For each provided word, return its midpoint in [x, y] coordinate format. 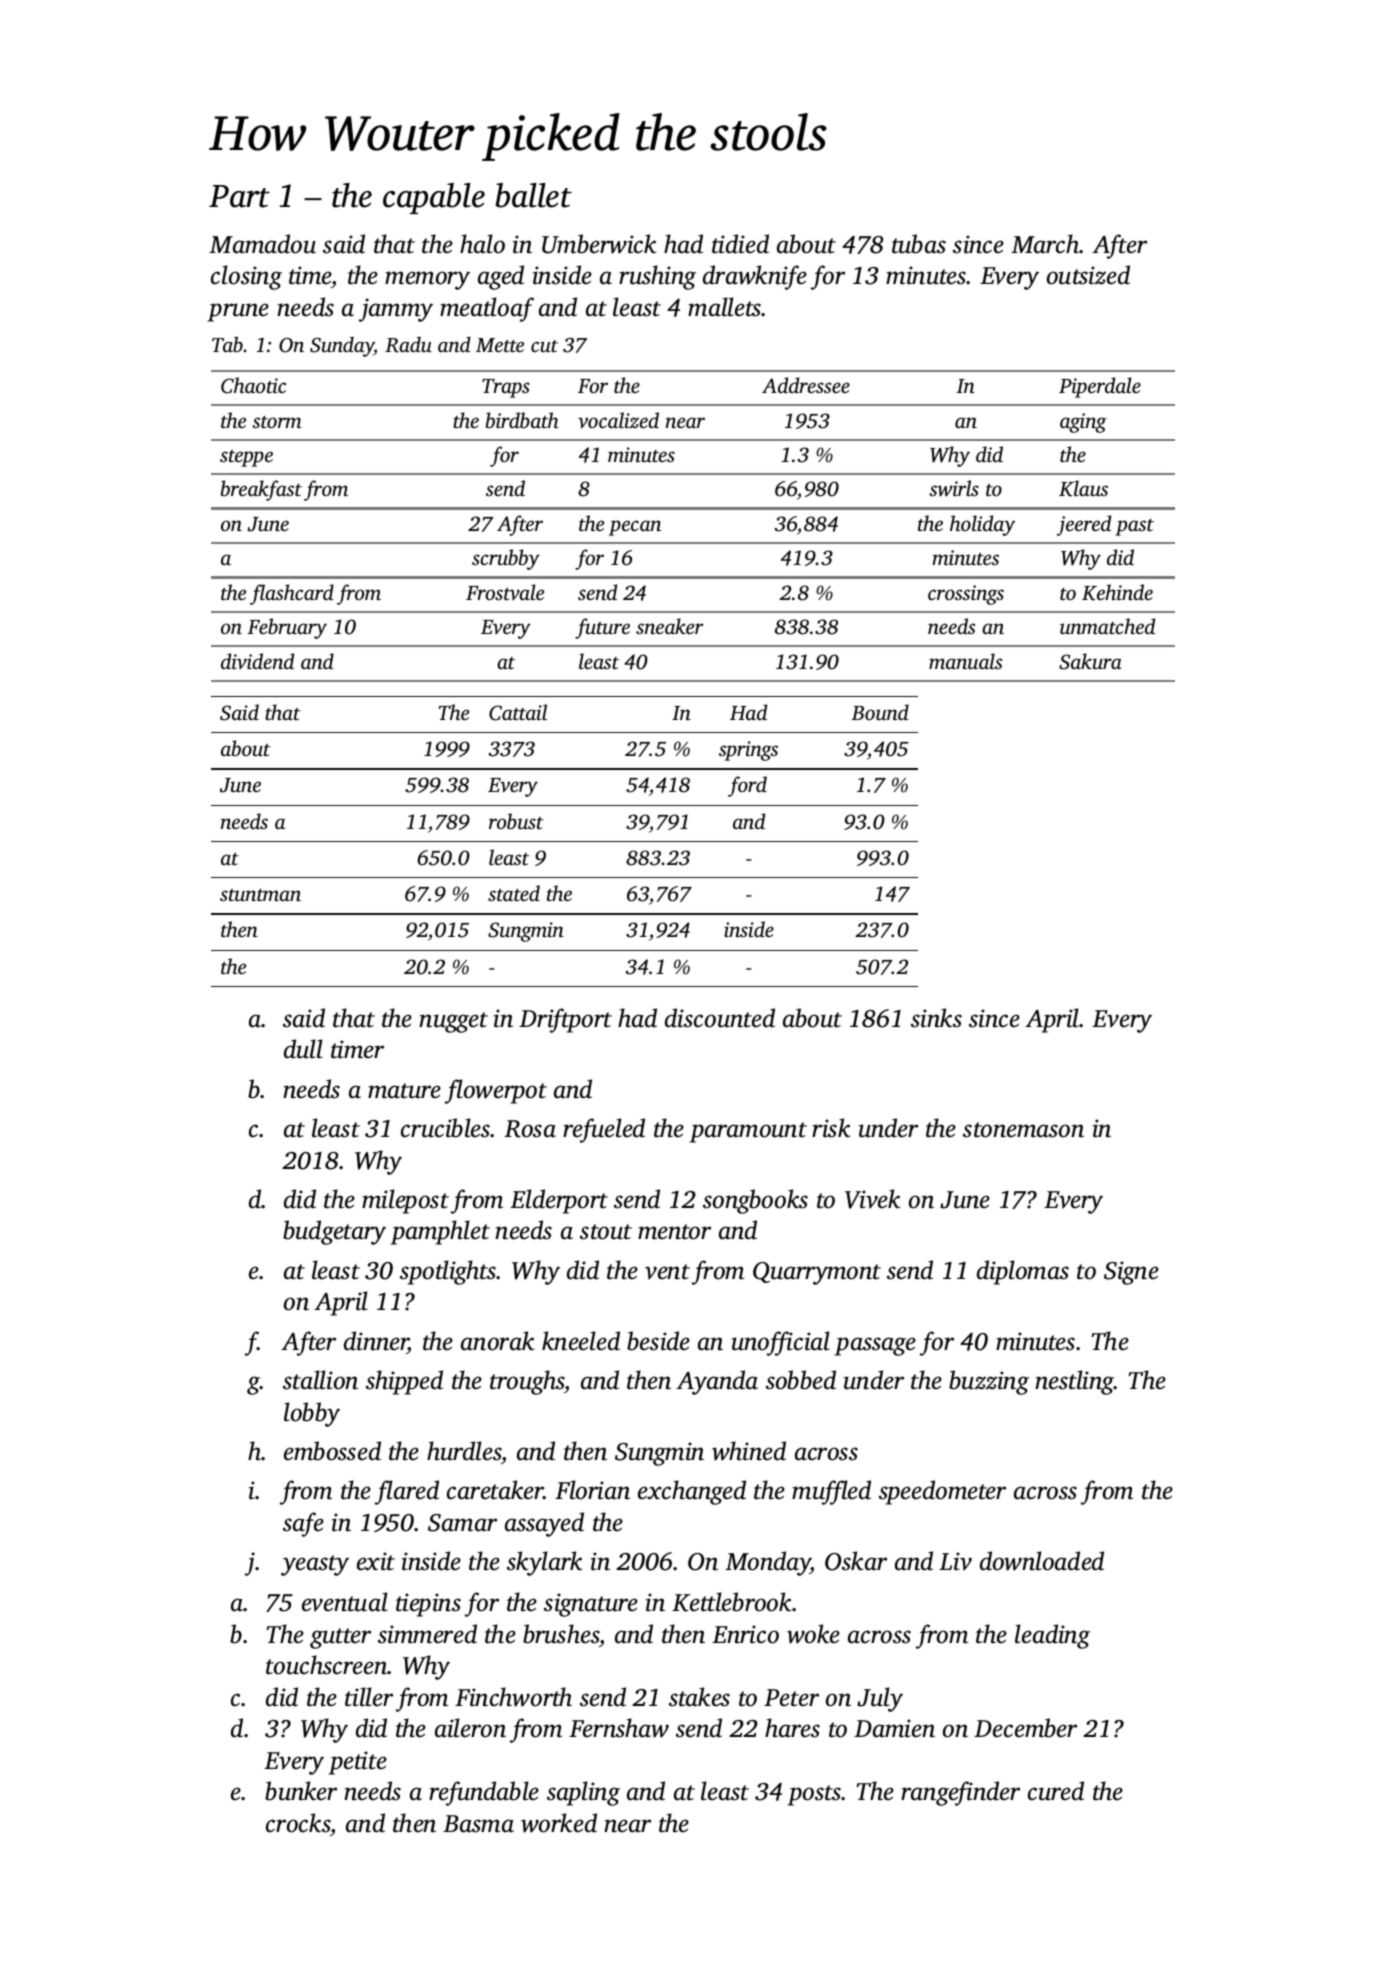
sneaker [669, 626]
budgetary [334, 1232]
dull [303, 1049]
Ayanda [717, 1382]
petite [358, 1763]
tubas [919, 244]
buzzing [989, 1382]
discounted [720, 1018]
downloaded [1042, 1561]
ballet [533, 195]
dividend [257, 661]
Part [239, 196]
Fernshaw [619, 1728]
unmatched [1107, 626]
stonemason [1023, 1130]
